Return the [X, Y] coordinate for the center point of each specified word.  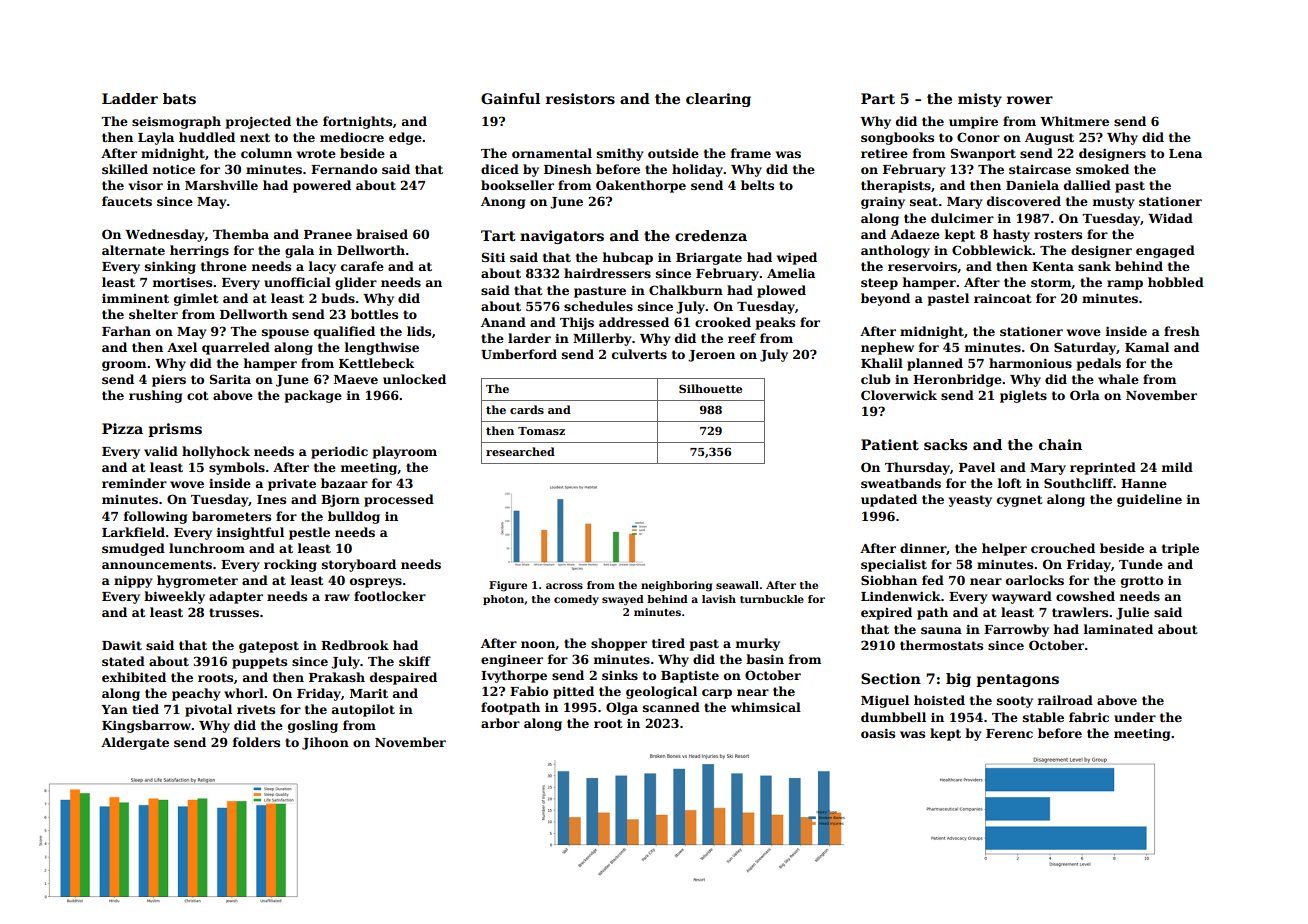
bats [179, 98]
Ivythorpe [514, 676]
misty [980, 100]
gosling [313, 726]
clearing [718, 100]
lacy [322, 267]
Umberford [519, 354]
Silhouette [710, 388]
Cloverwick [899, 395]
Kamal [1147, 347]
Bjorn [340, 501]
